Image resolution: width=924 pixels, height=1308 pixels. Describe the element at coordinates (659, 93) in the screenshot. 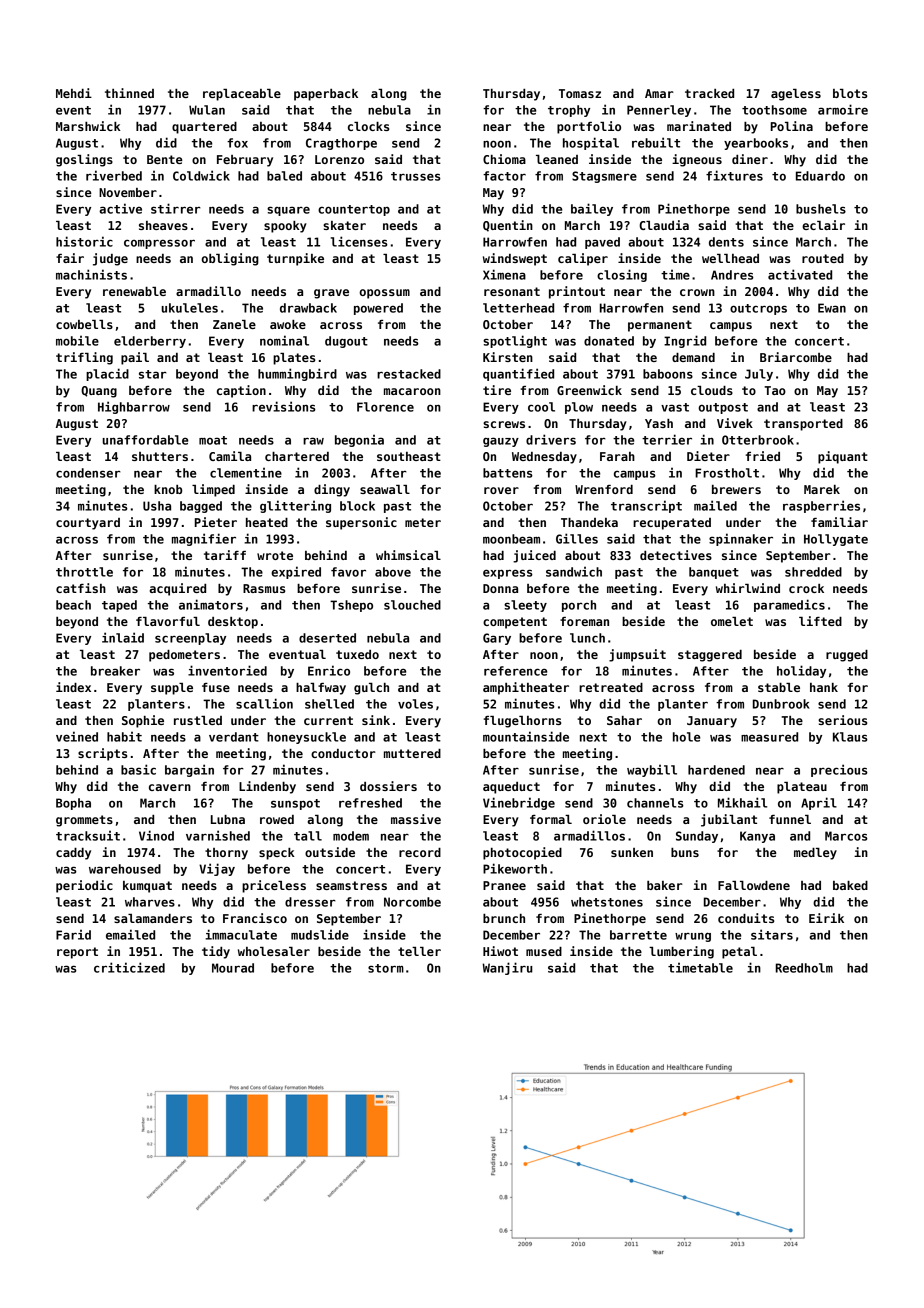

I see `Amar` at that location.
